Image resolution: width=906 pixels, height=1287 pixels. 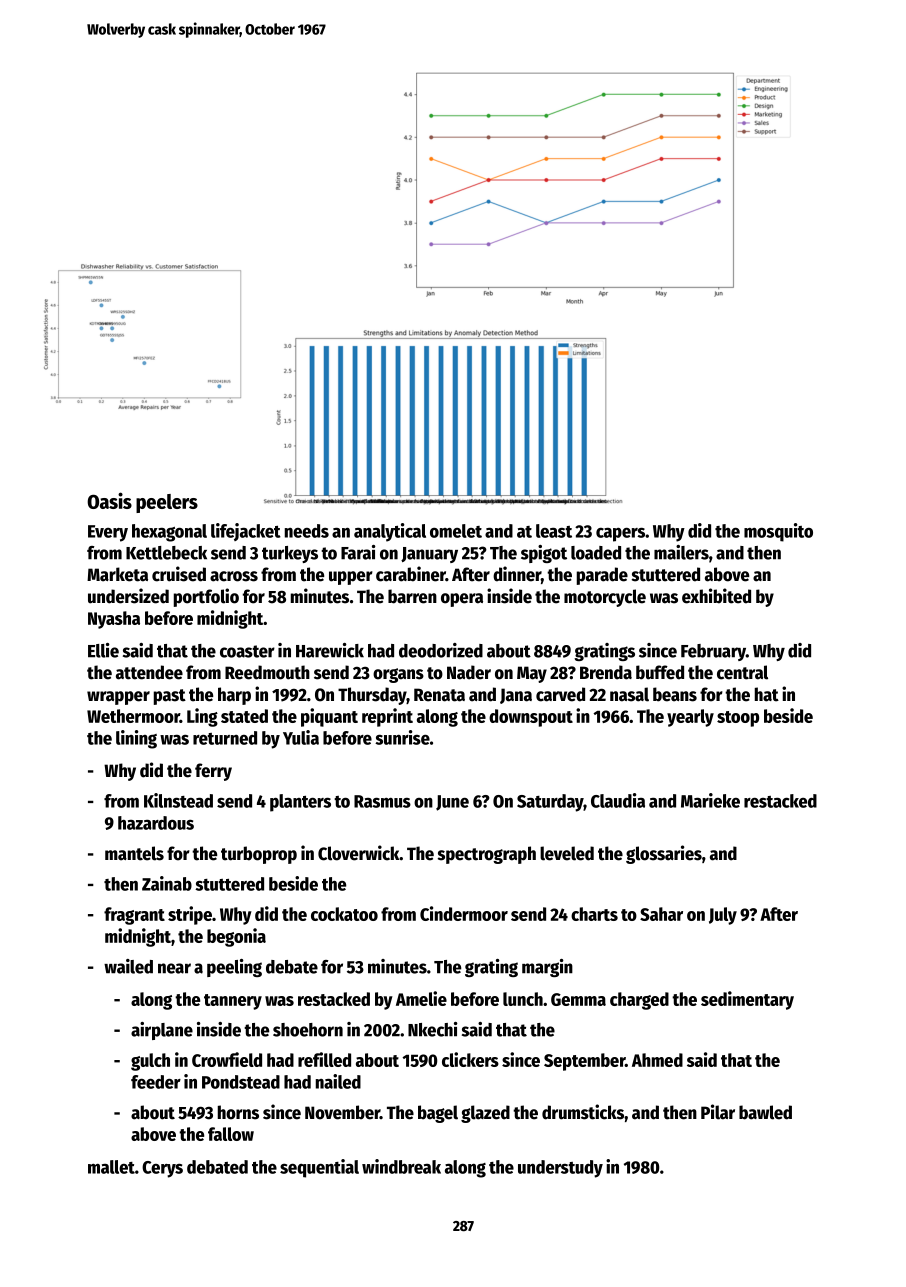 I want to click on Kettlebeck, so click(x=166, y=553).
